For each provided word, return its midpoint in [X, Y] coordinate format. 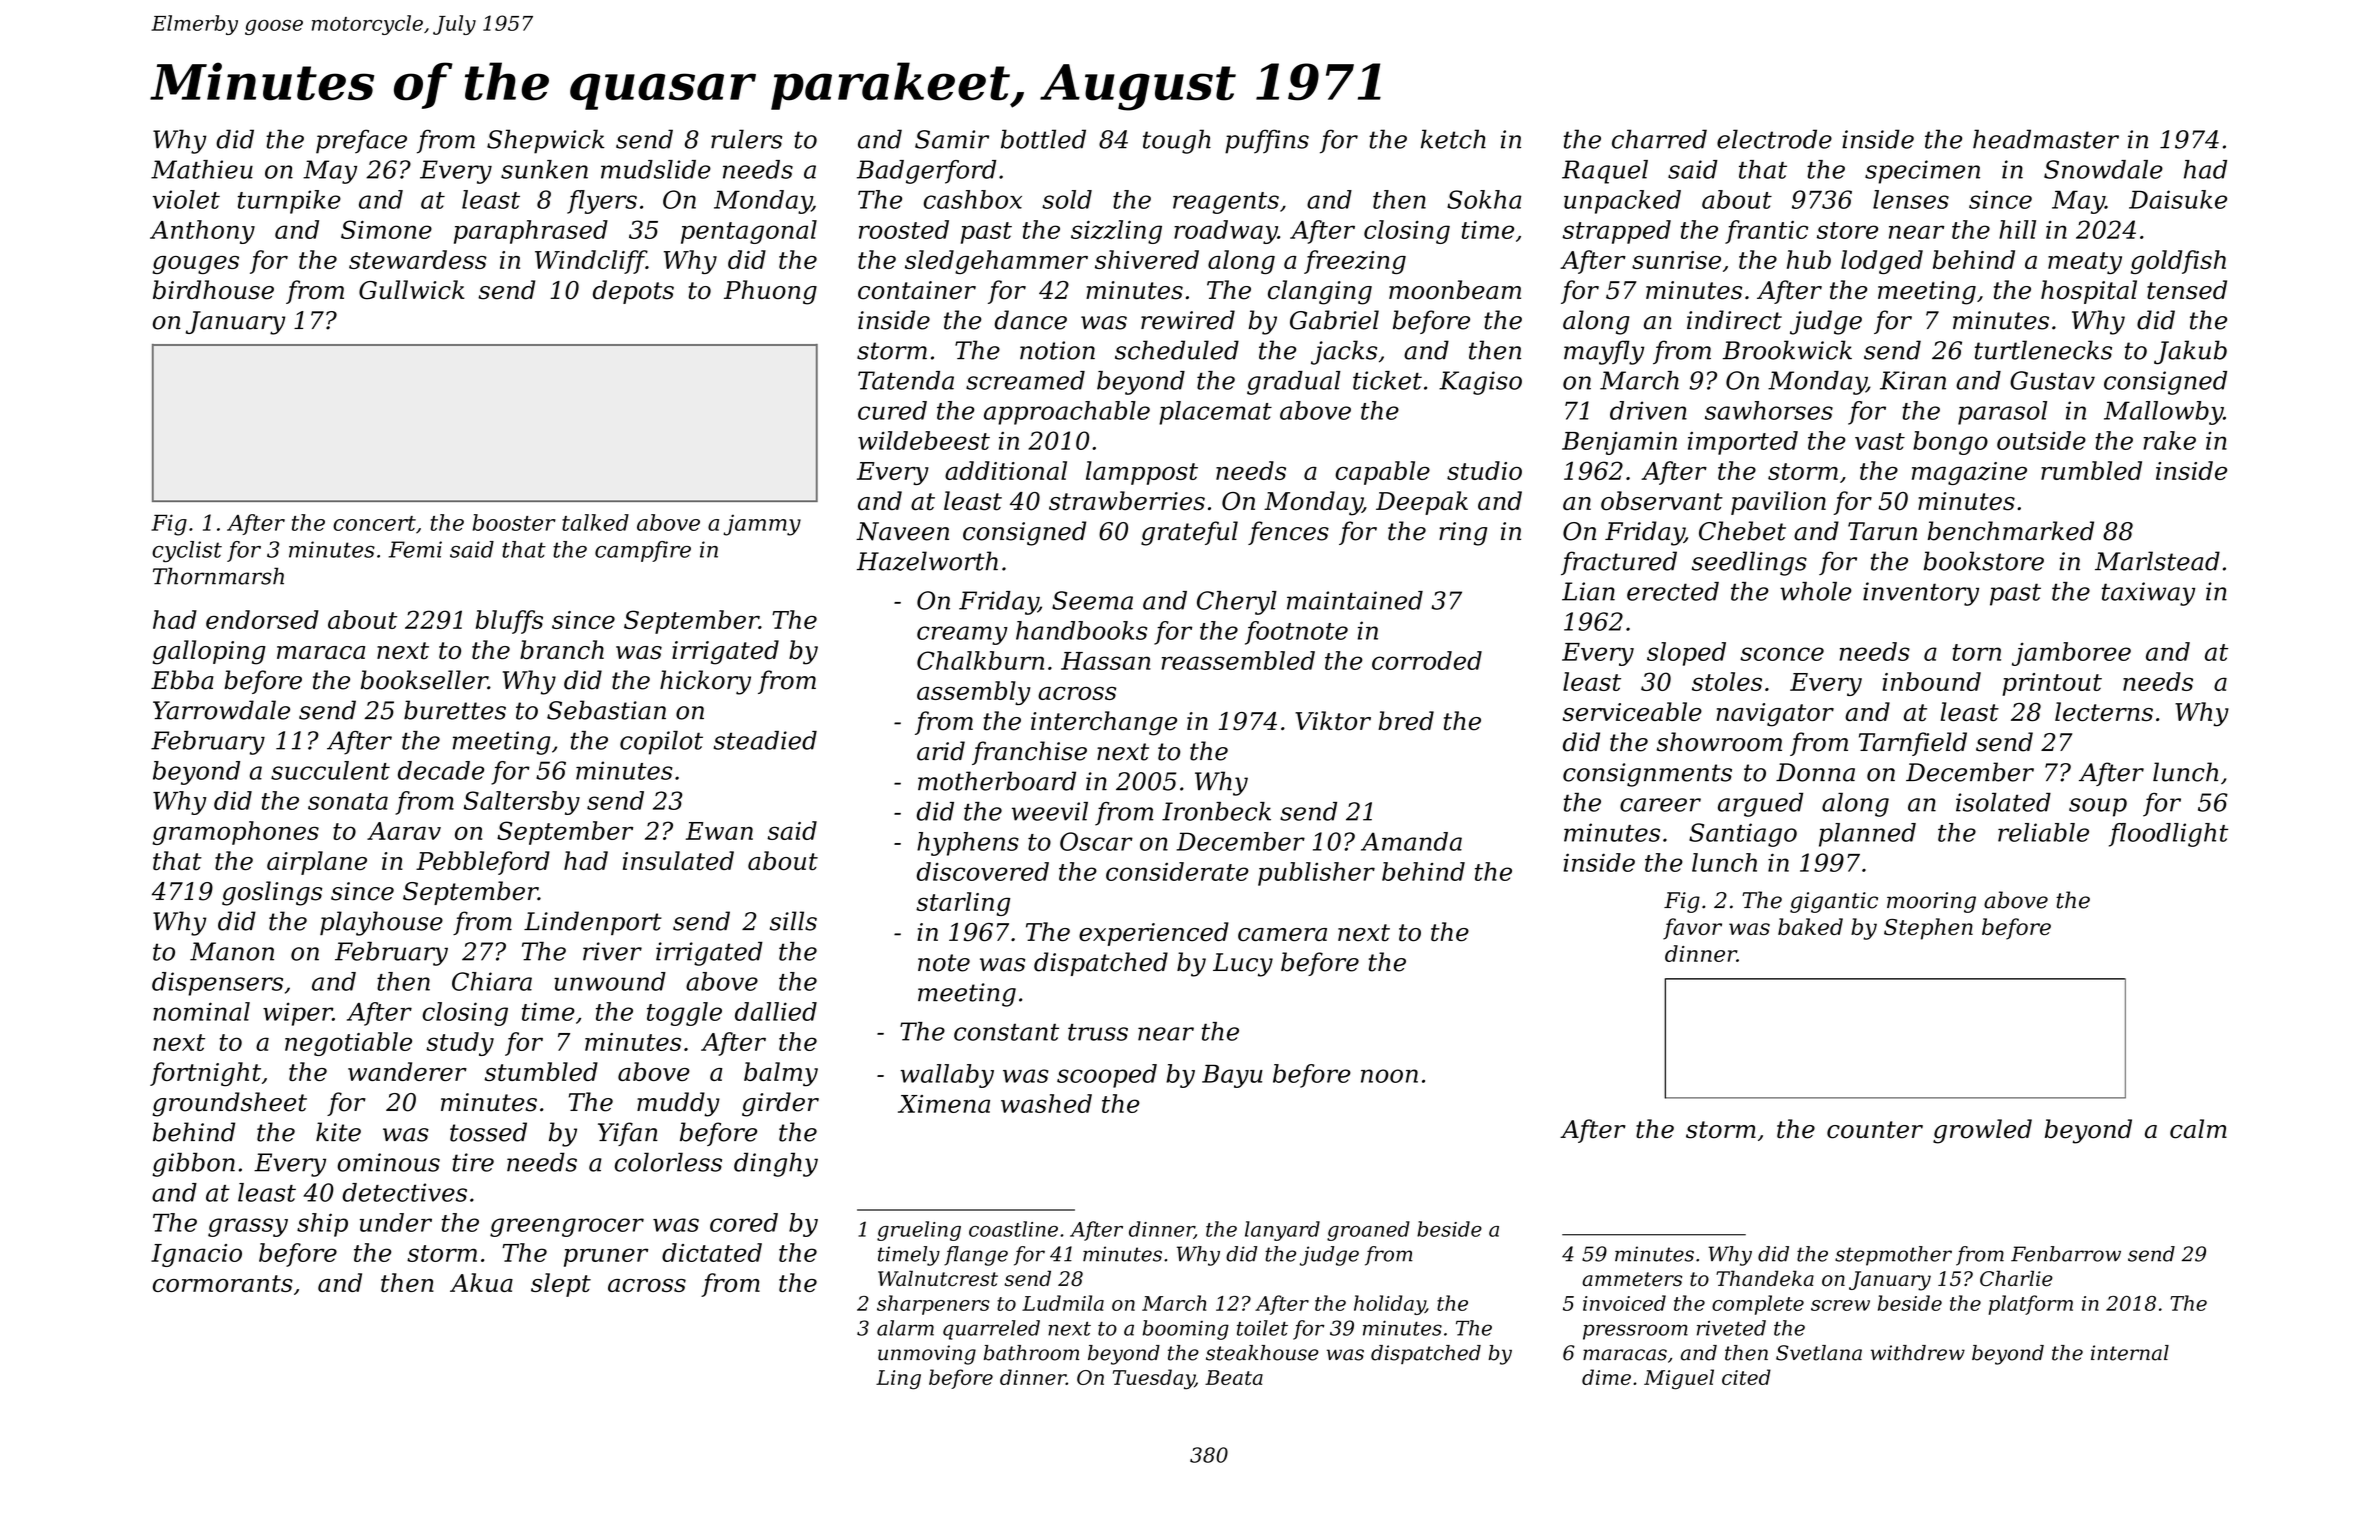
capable [1382, 473]
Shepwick [546, 141]
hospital [2089, 292]
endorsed [262, 619]
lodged [1882, 262]
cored [744, 1222]
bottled [1043, 139]
